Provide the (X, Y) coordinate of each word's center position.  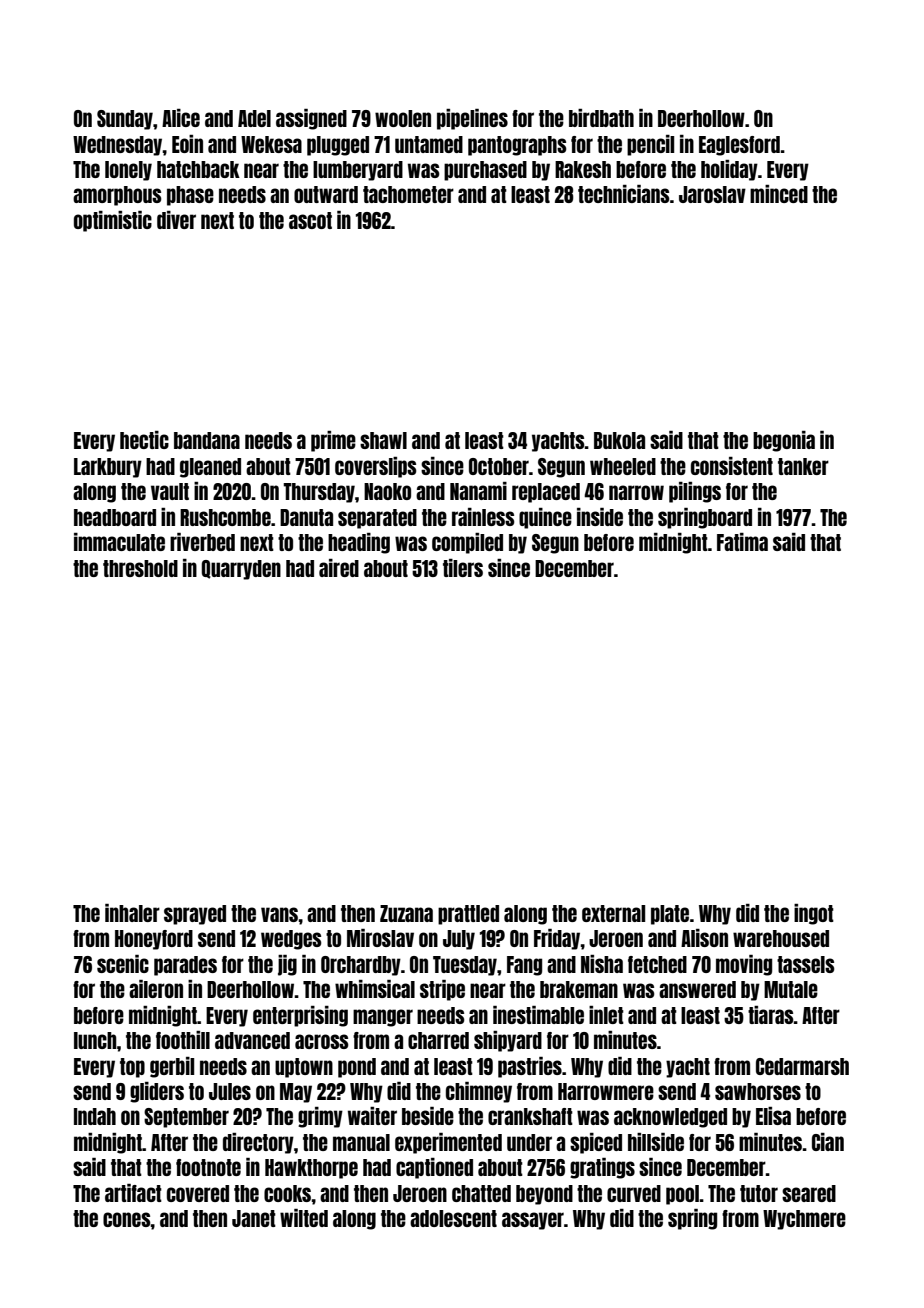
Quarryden (241, 570)
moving (744, 965)
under (529, 1142)
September (186, 1118)
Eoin (187, 144)
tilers (463, 568)
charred (438, 1040)
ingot (814, 914)
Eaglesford (740, 146)
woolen (403, 118)
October (499, 466)
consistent (732, 466)
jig (287, 965)
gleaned (210, 468)
